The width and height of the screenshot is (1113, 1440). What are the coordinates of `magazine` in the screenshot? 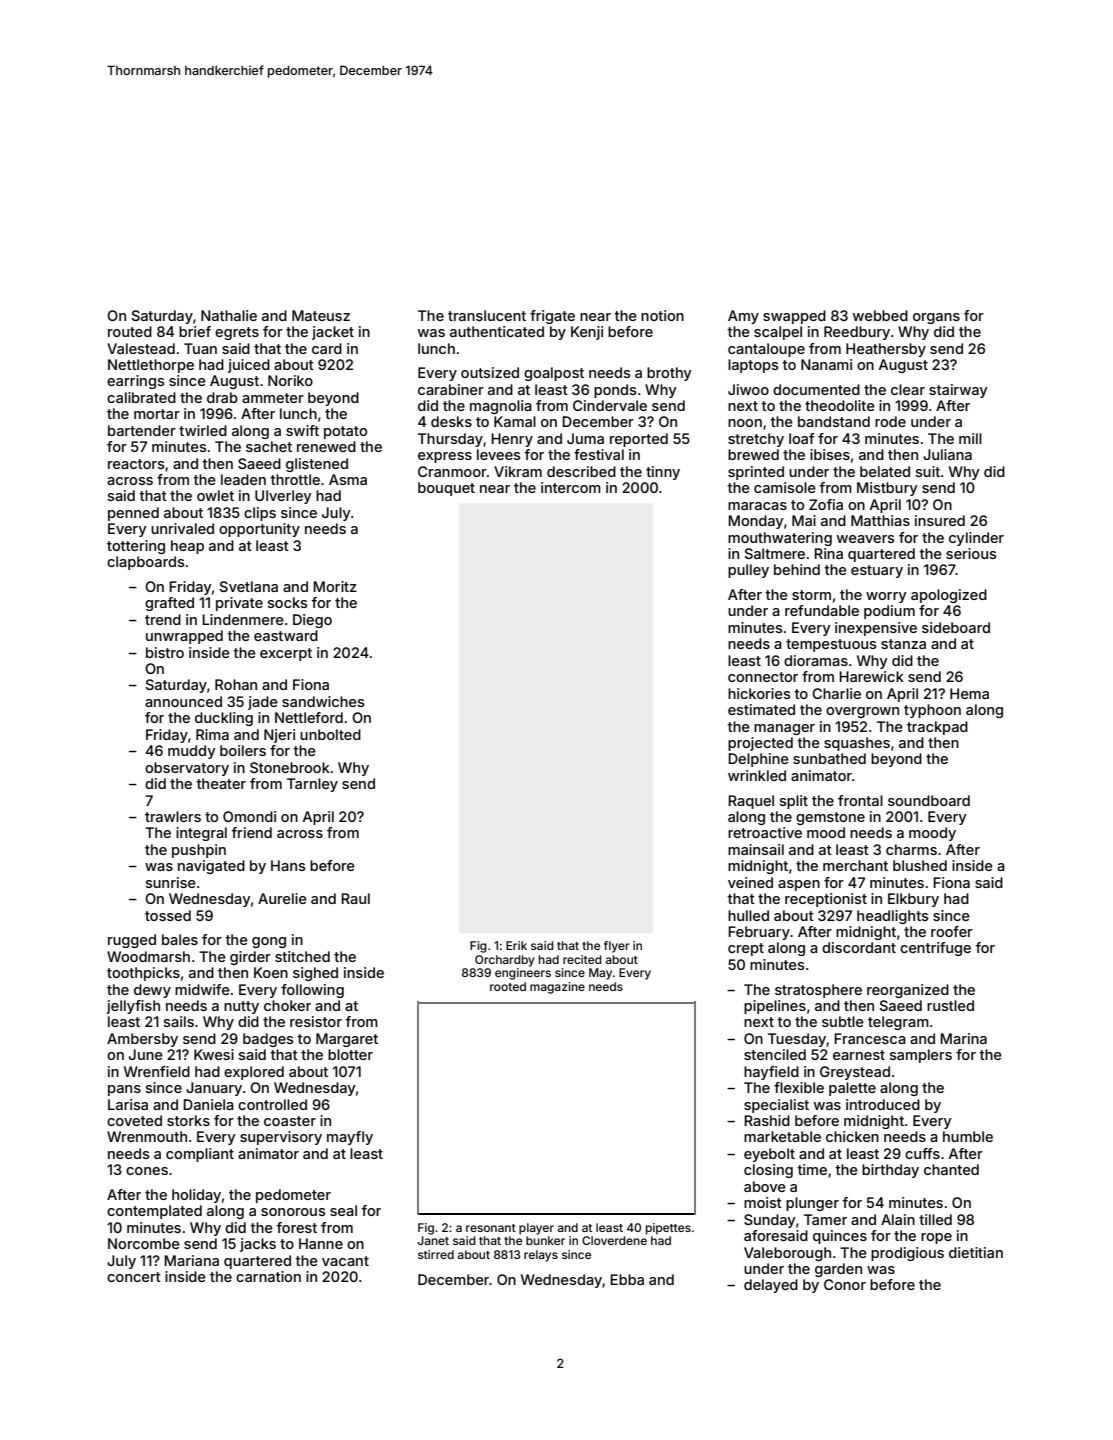 It's located at (557, 988).
